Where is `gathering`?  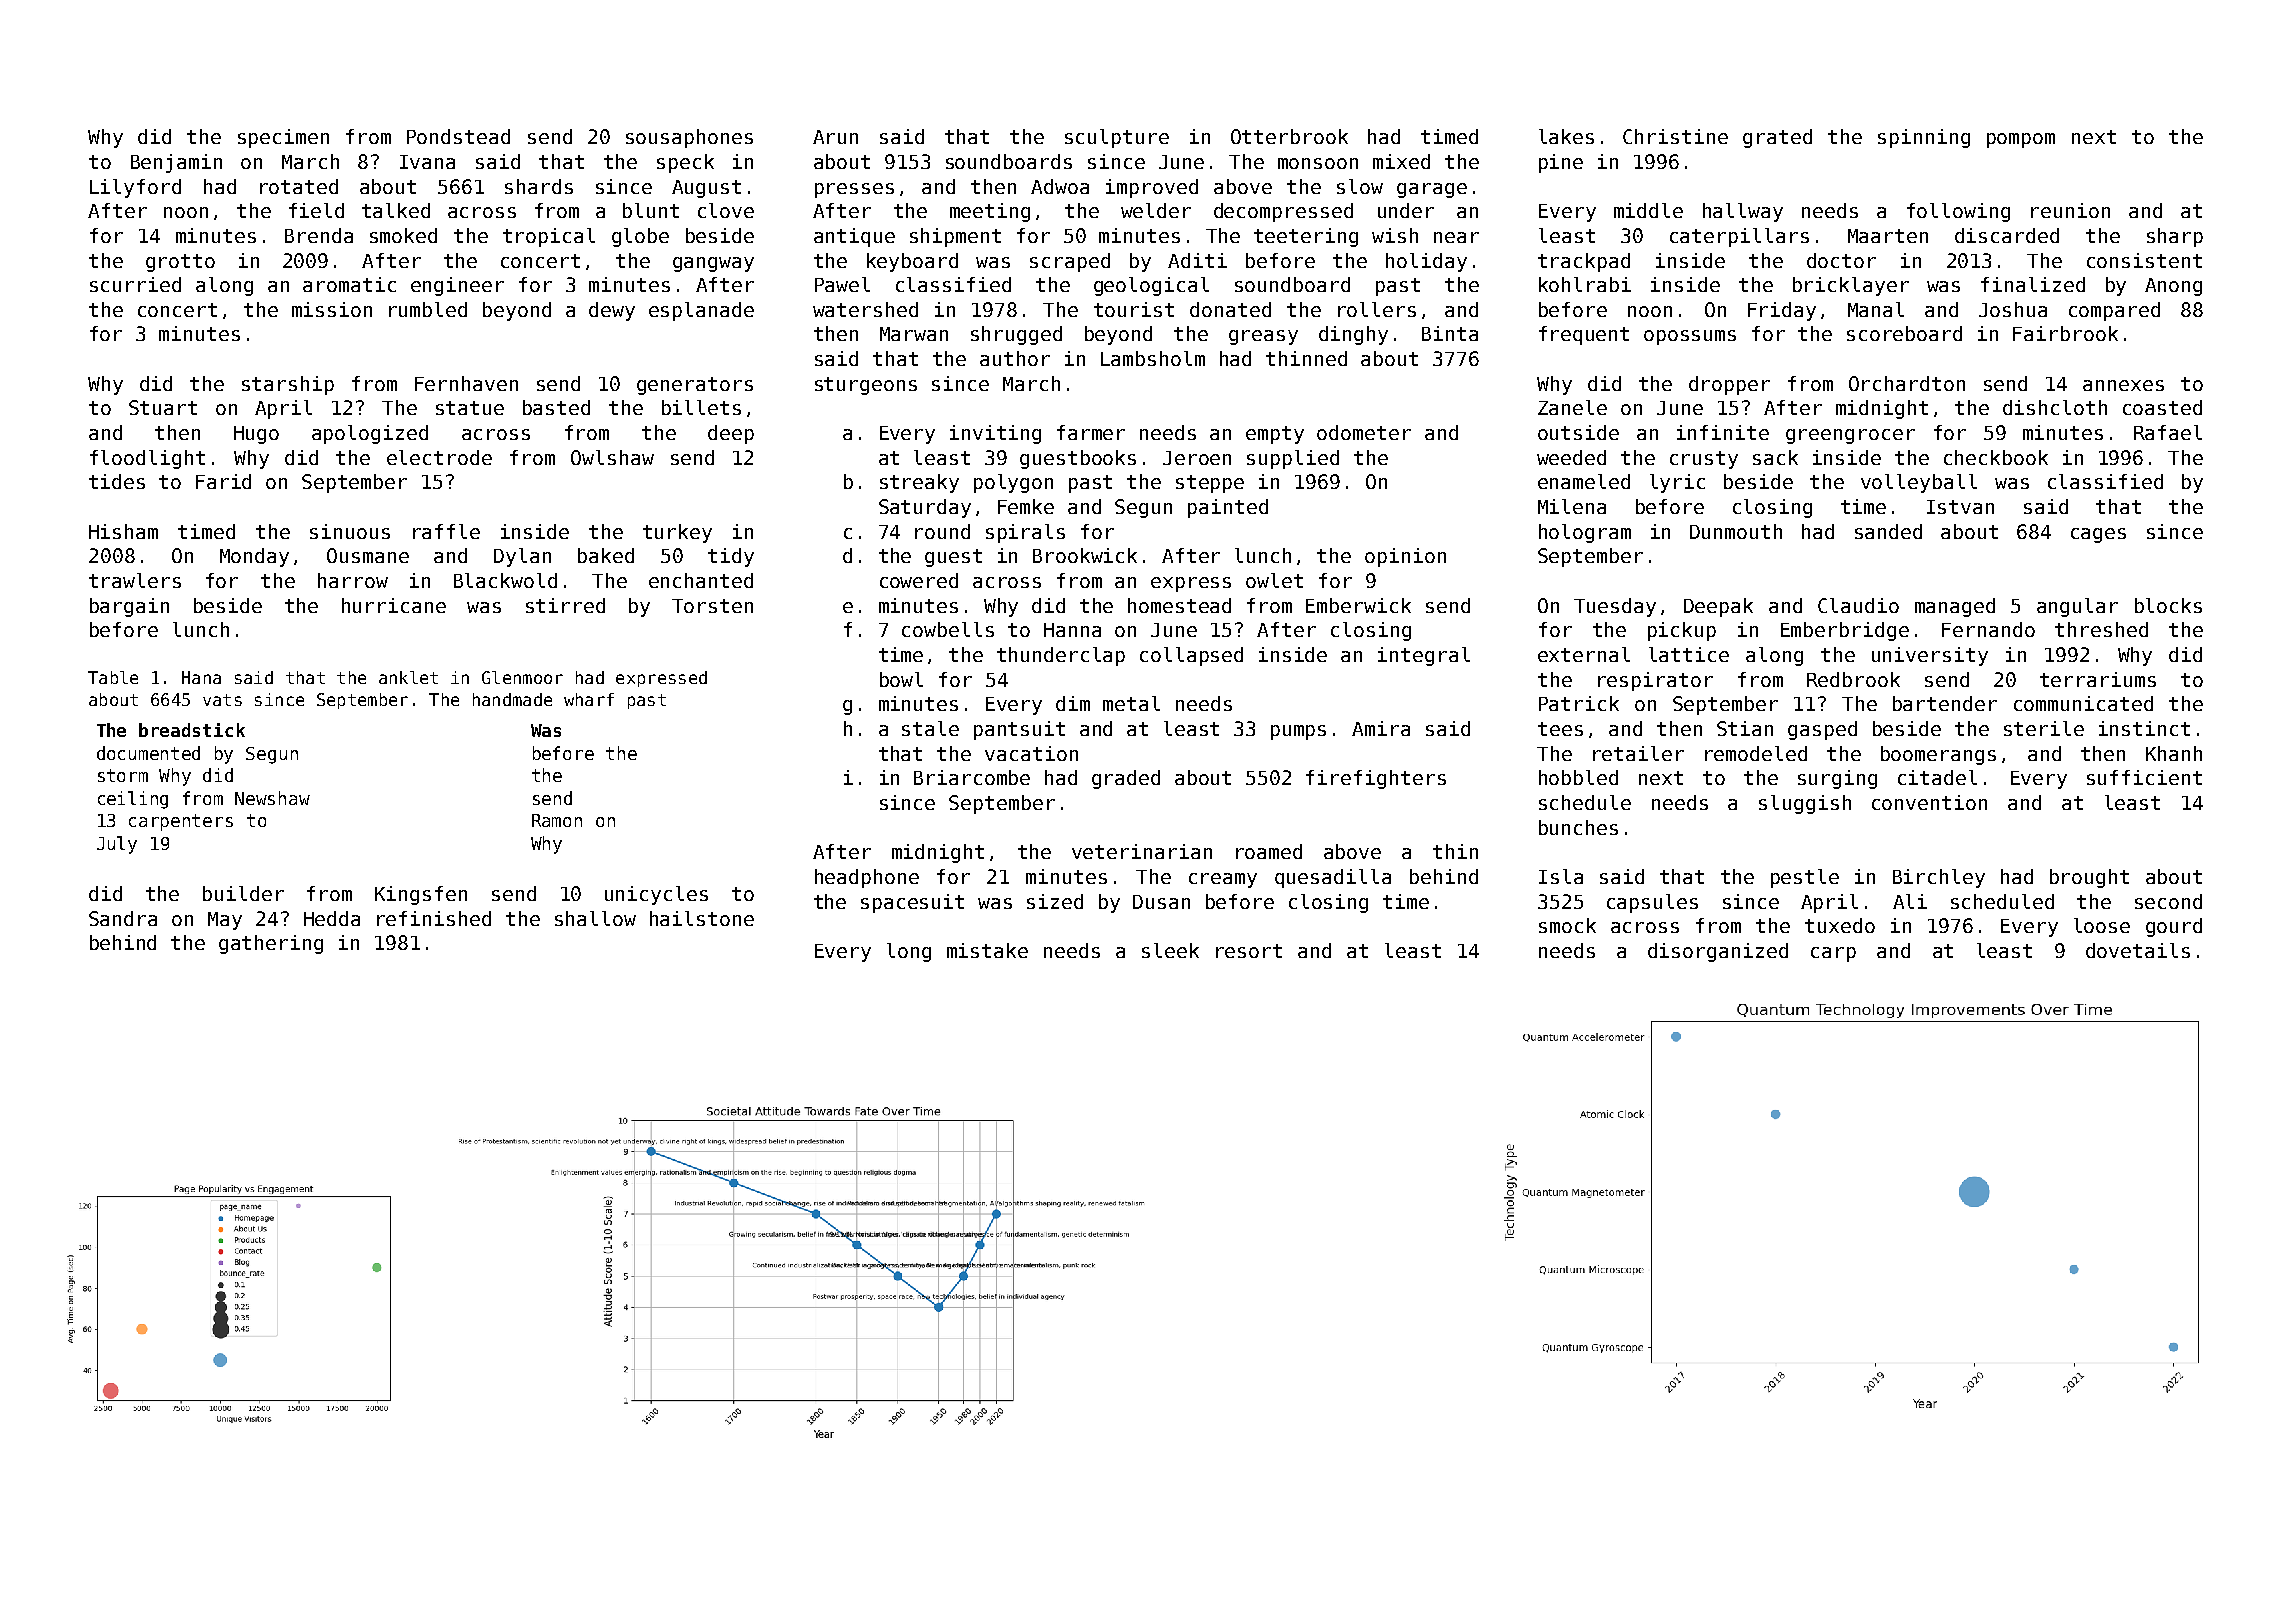 gathering is located at coordinates (271, 944).
